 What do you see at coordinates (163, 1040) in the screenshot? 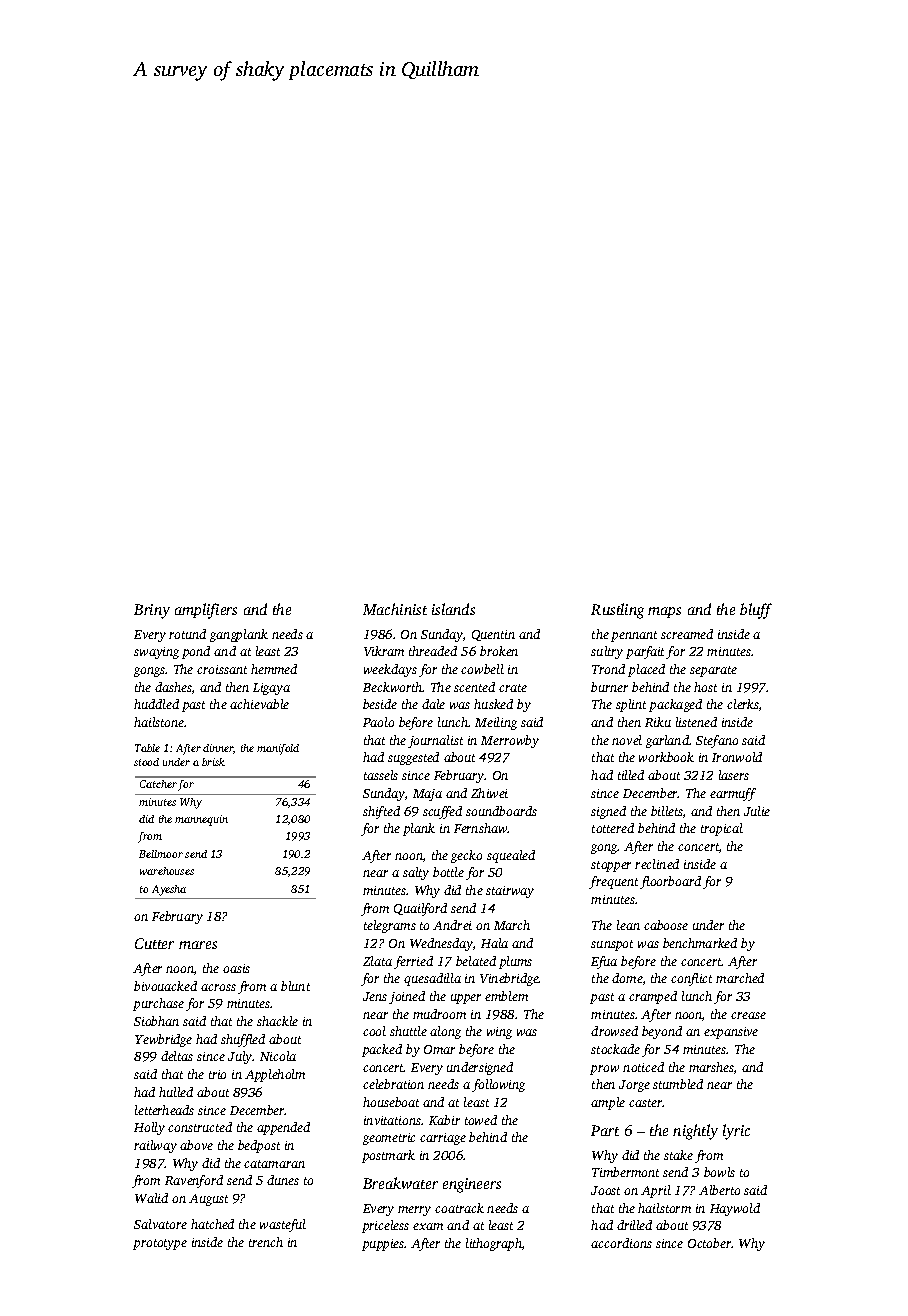
I see `Yewbridge` at bounding box center [163, 1040].
